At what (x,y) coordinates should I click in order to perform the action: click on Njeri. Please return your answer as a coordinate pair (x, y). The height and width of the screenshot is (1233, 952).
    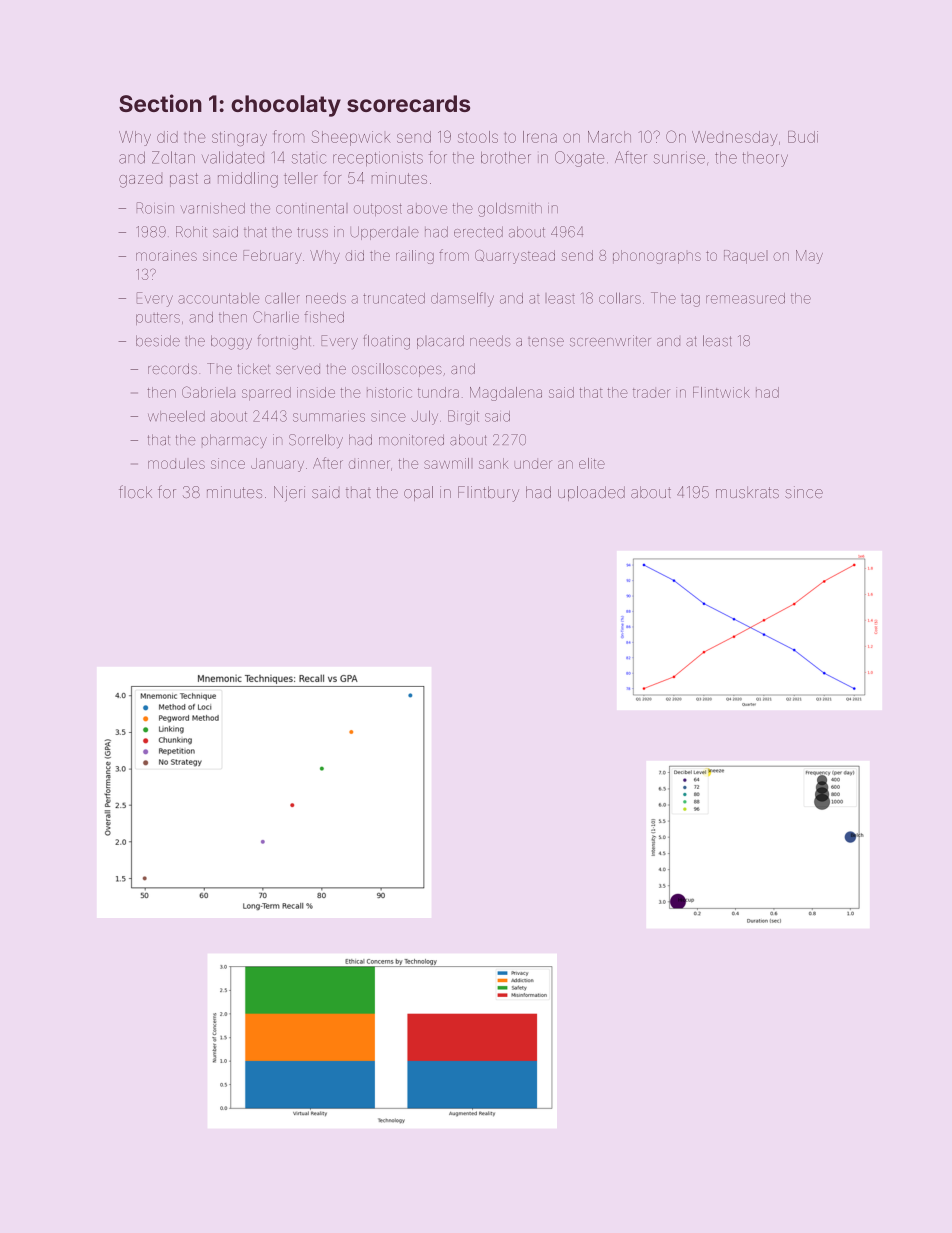
    Looking at the image, I should click on (289, 494).
